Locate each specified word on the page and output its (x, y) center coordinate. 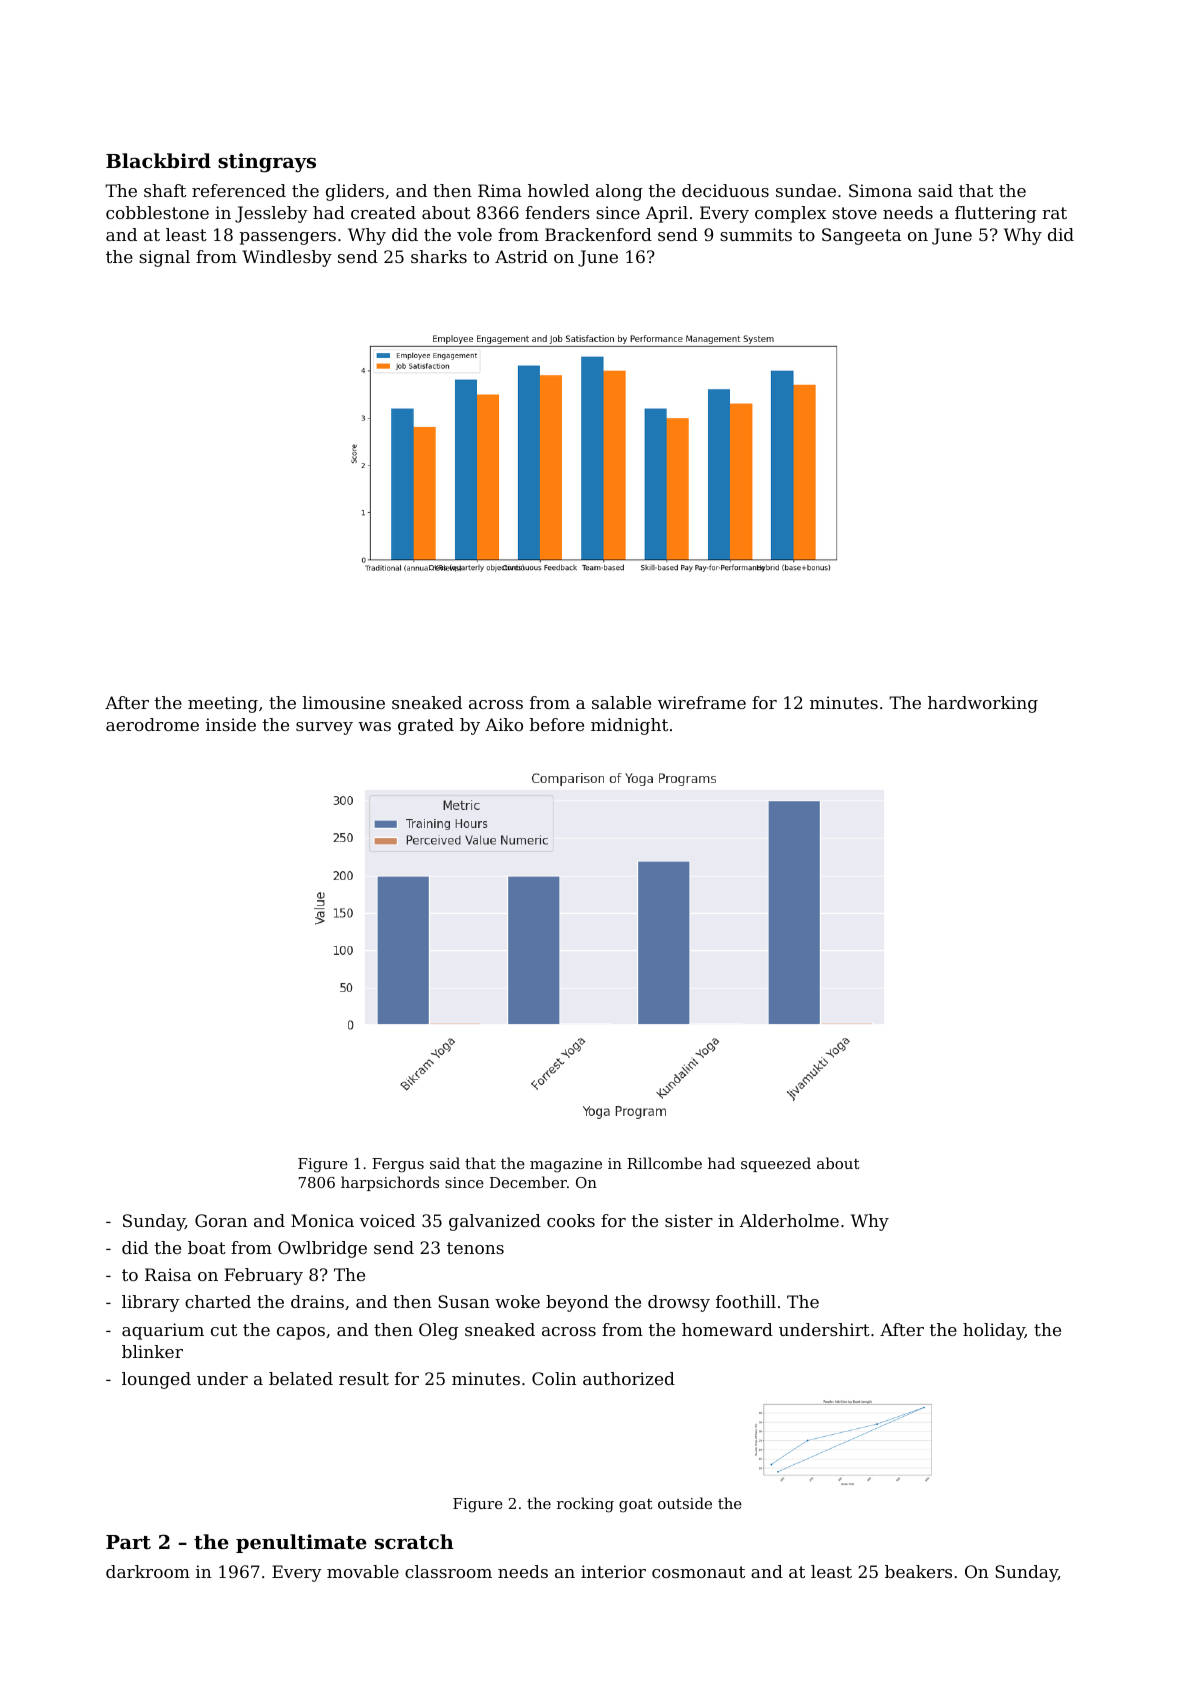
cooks (571, 1220)
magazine (566, 1165)
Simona (880, 190)
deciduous (725, 190)
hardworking (983, 704)
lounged (156, 1380)
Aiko (504, 724)
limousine (344, 702)
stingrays (267, 163)
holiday (994, 1331)
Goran (221, 1220)
